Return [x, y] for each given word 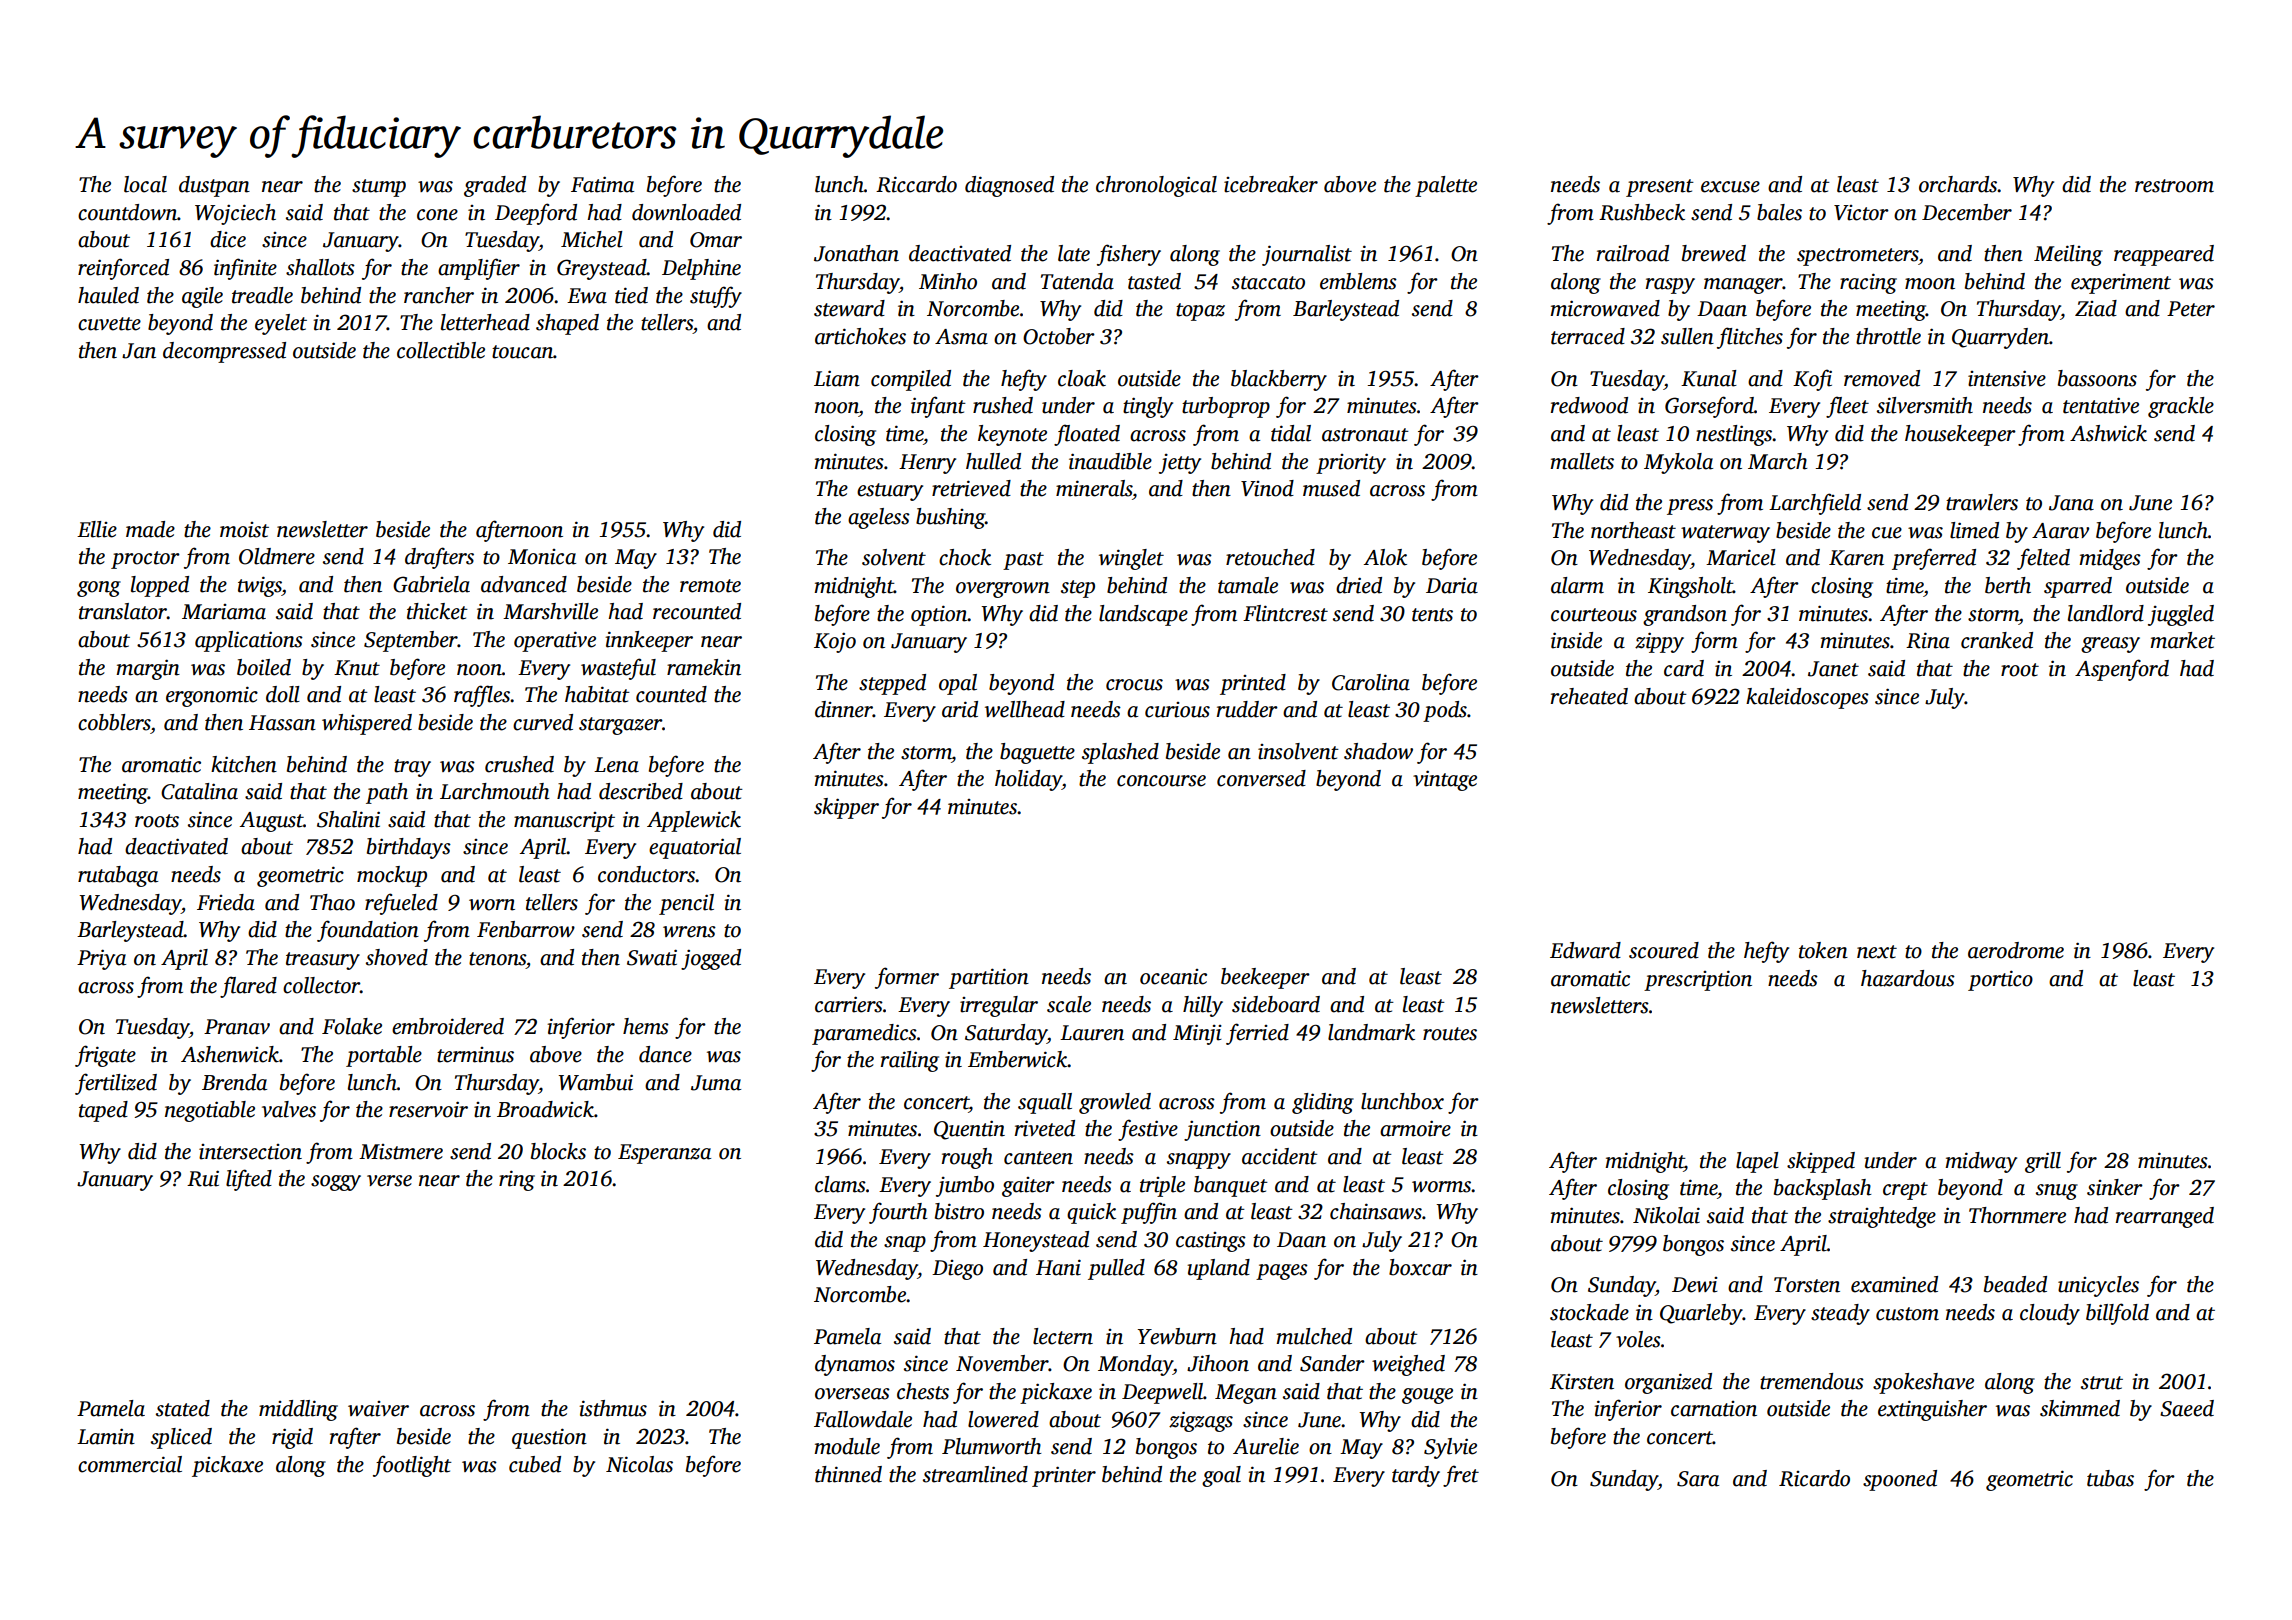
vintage [1445, 780]
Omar [716, 240]
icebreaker [1271, 184]
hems [646, 1026]
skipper [846, 808]
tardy [1416, 1476]
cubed [535, 1464]
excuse [1730, 187]
